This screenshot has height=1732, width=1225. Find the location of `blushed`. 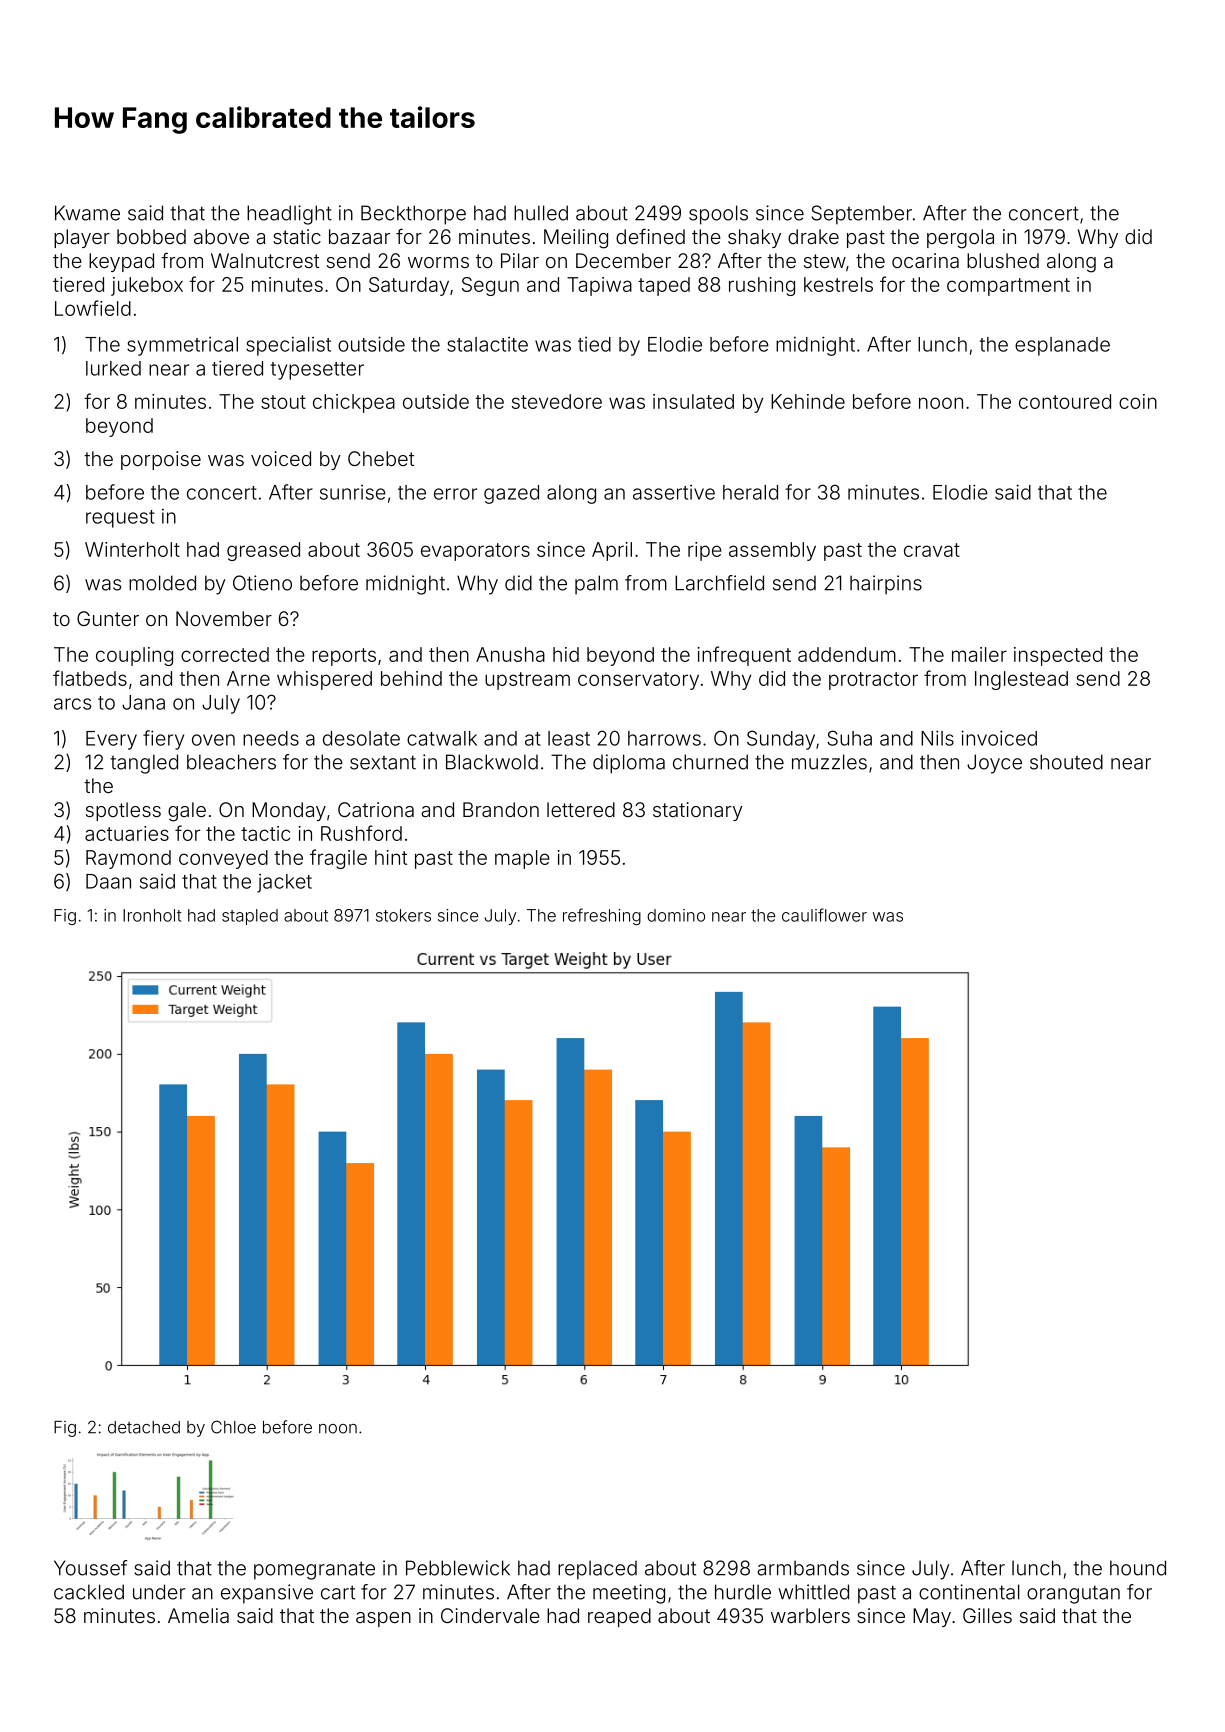

blushed is located at coordinates (1003, 260).
